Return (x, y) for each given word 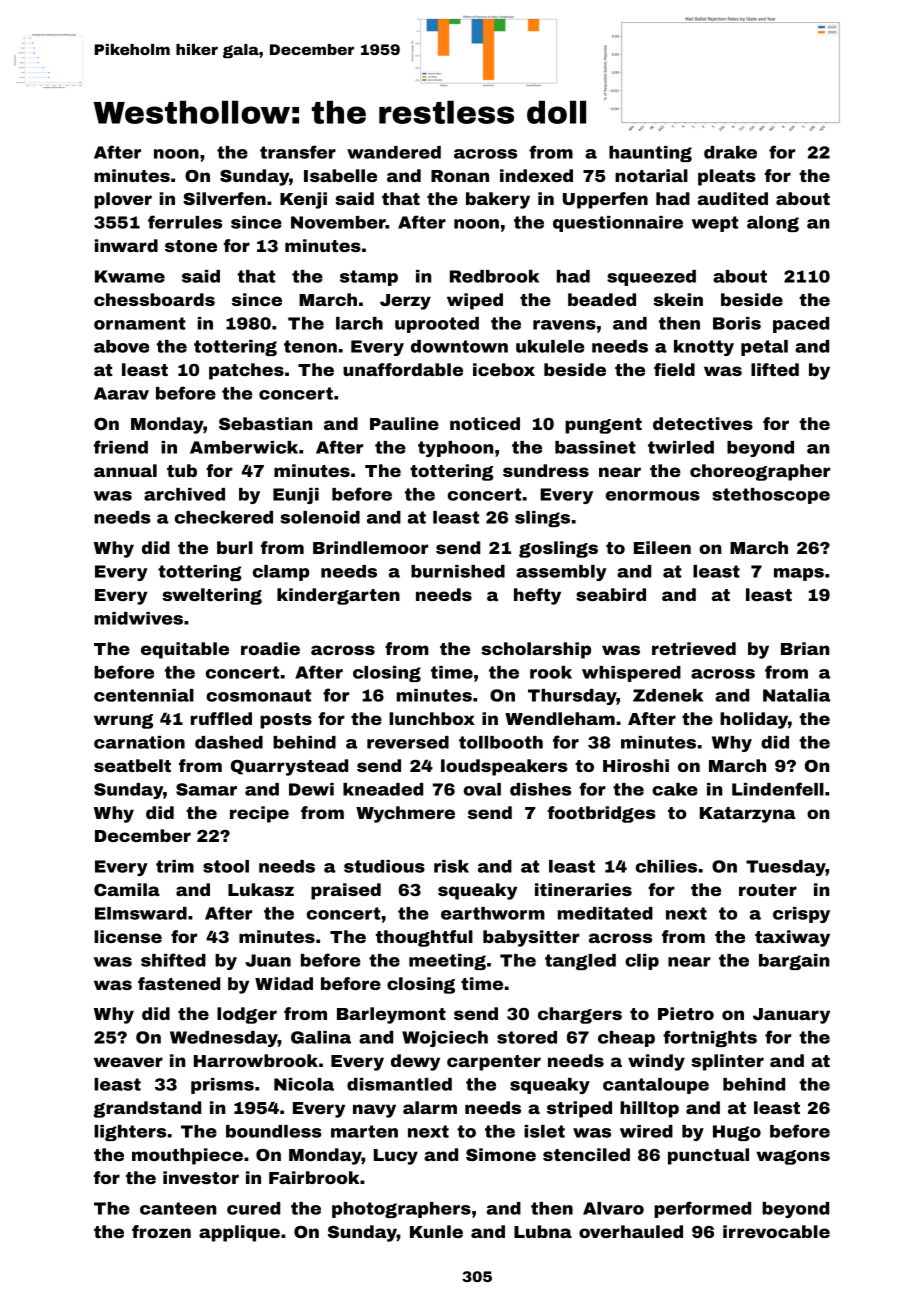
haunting (650, 154)
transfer (298, 152)
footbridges (602, 814)
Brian (805, 648)
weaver (128, 1062)
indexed (536, 175)
